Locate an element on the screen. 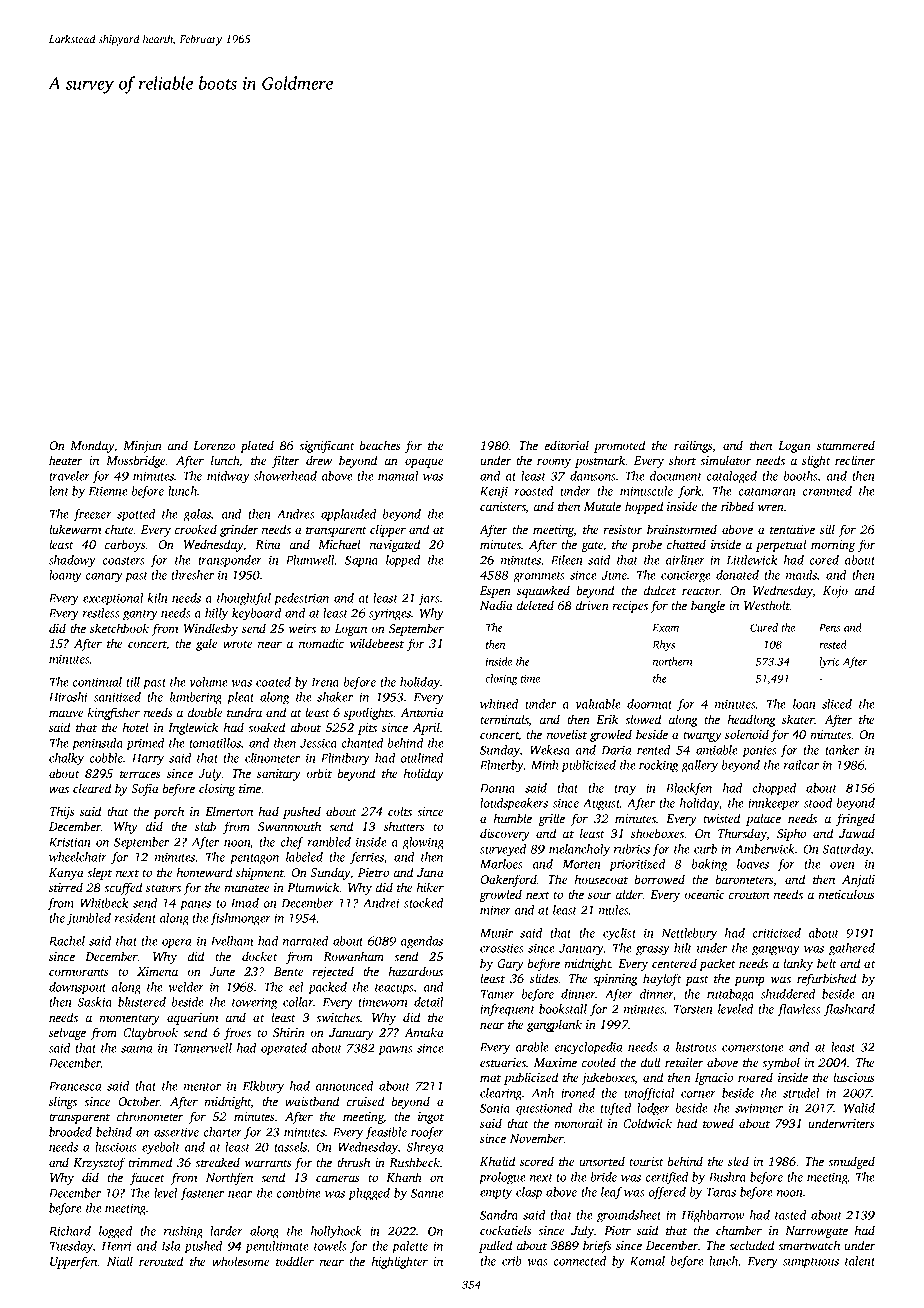 Image resolution: width=924 pixels, height=1308 pixels. coasters is located at coordinates (123, 561).
